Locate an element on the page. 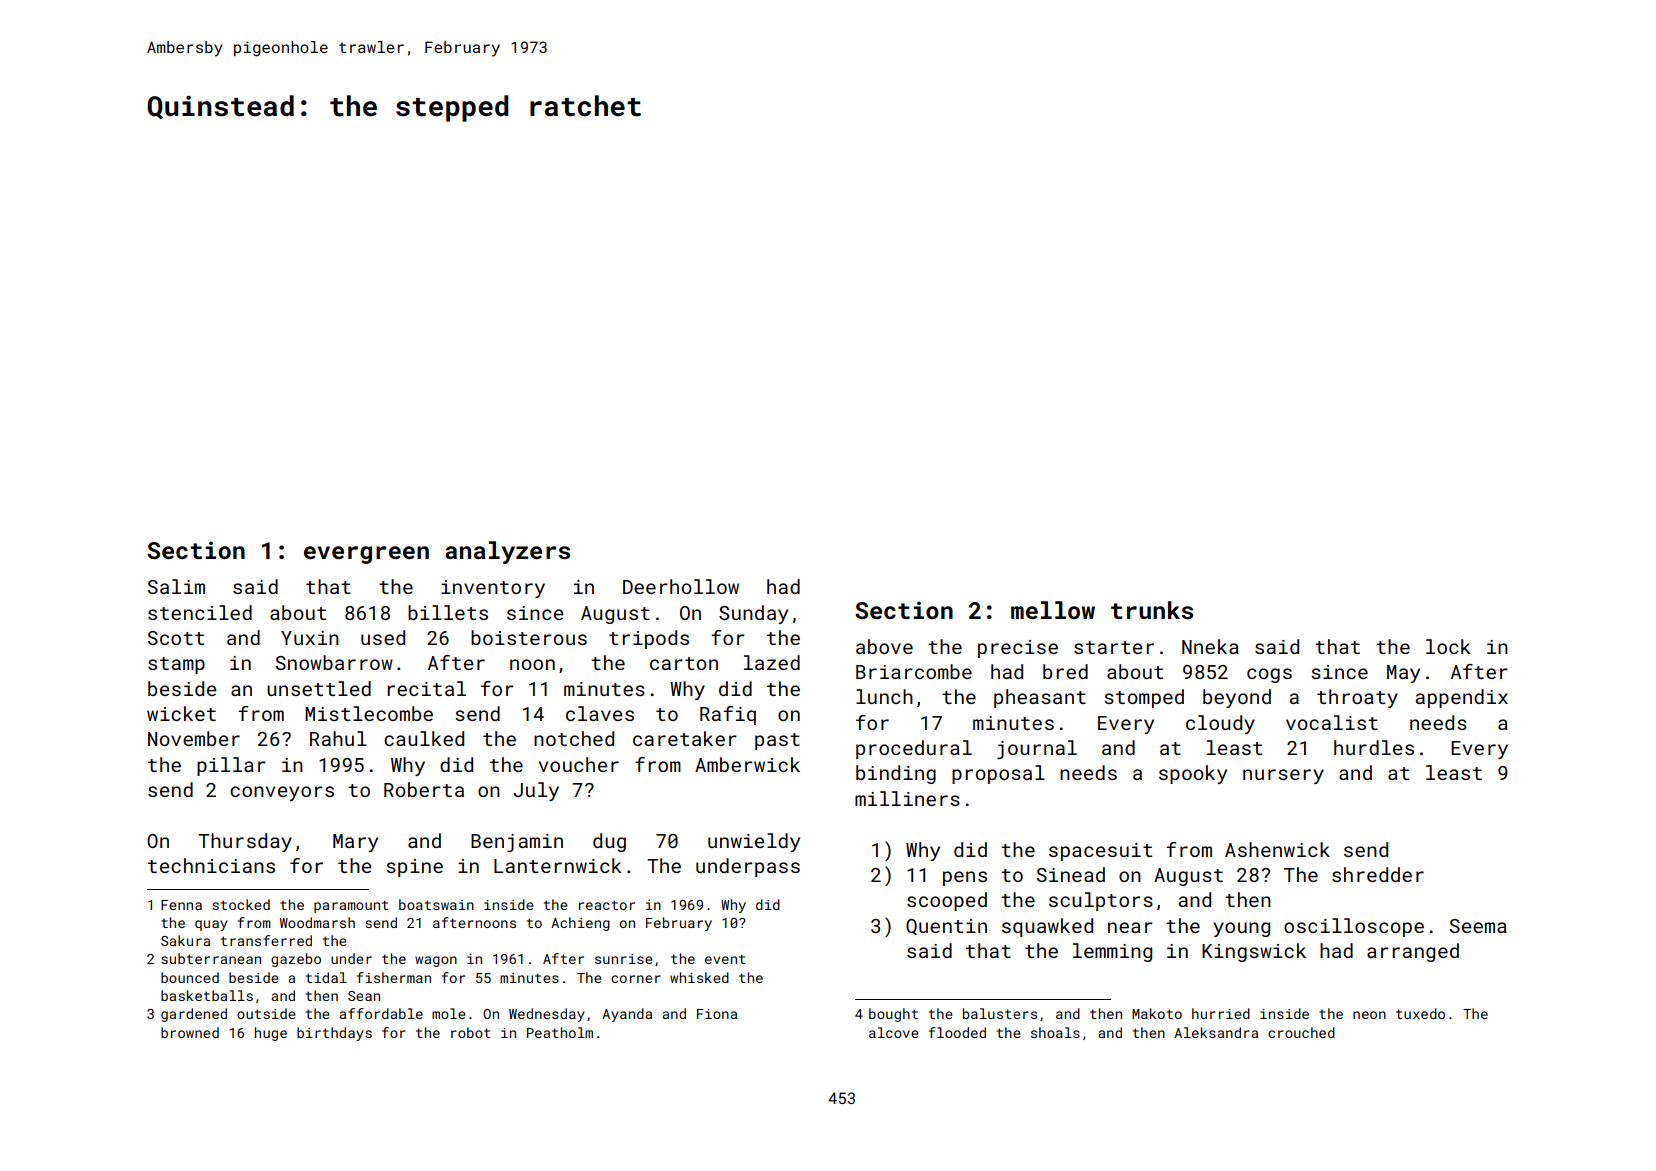  Kingswick is located at coordinates (1254, 952).
